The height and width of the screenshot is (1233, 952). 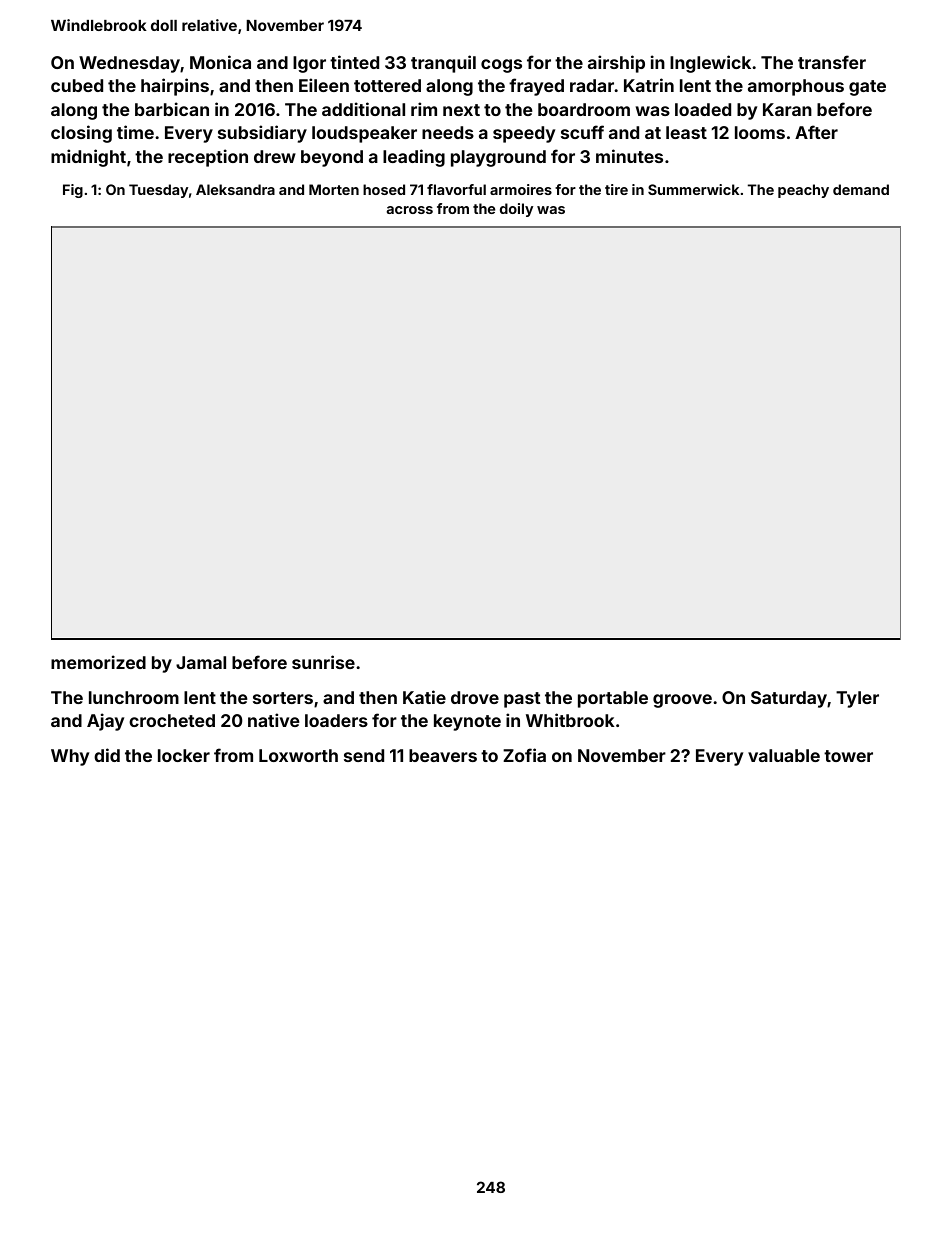 What do you see at coordinates (787, 109) in the screenshot?
I see `Karan` at bounding box center [787, 109].
